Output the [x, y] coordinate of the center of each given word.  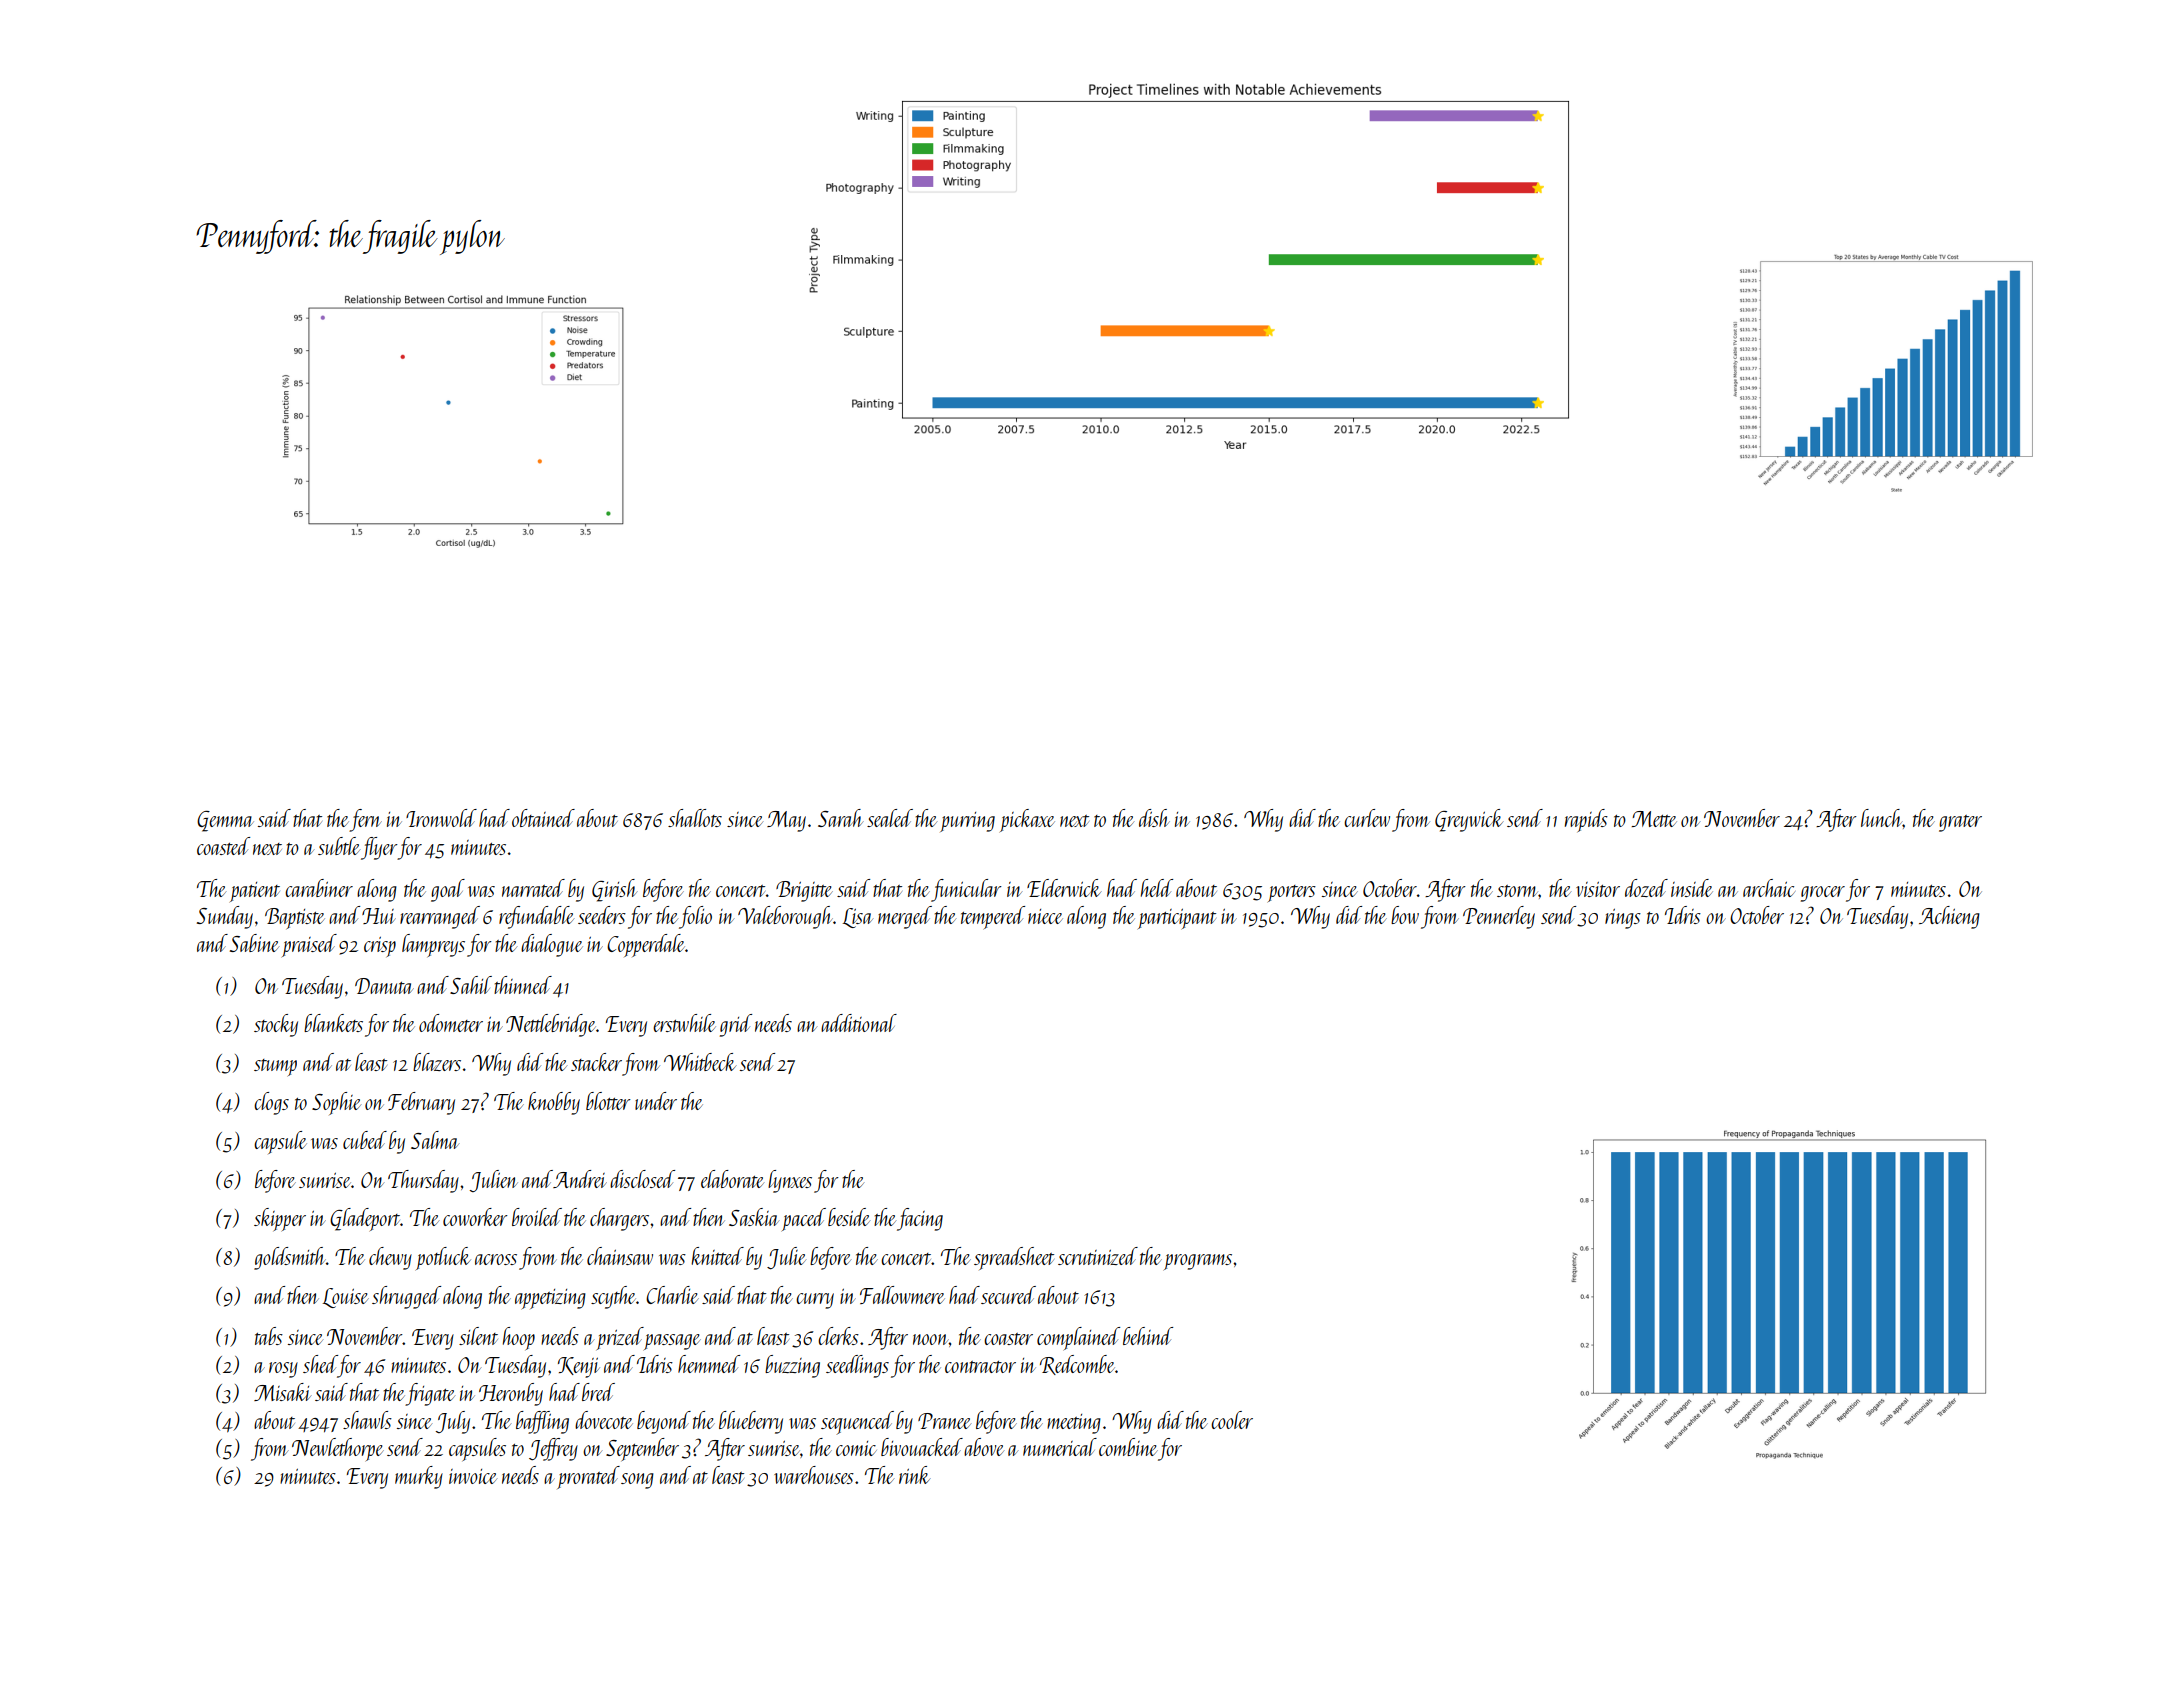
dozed [1646, 888]
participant [1177, 919]
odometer [451, 1023]
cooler [1232, 1420]
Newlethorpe [338, 1449]
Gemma [225, 821]
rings [1623, 919]
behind [1148, 1336]
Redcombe [1077, 1365]
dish [1154, 818]
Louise [346, 1298]
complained [1078, 1338]
